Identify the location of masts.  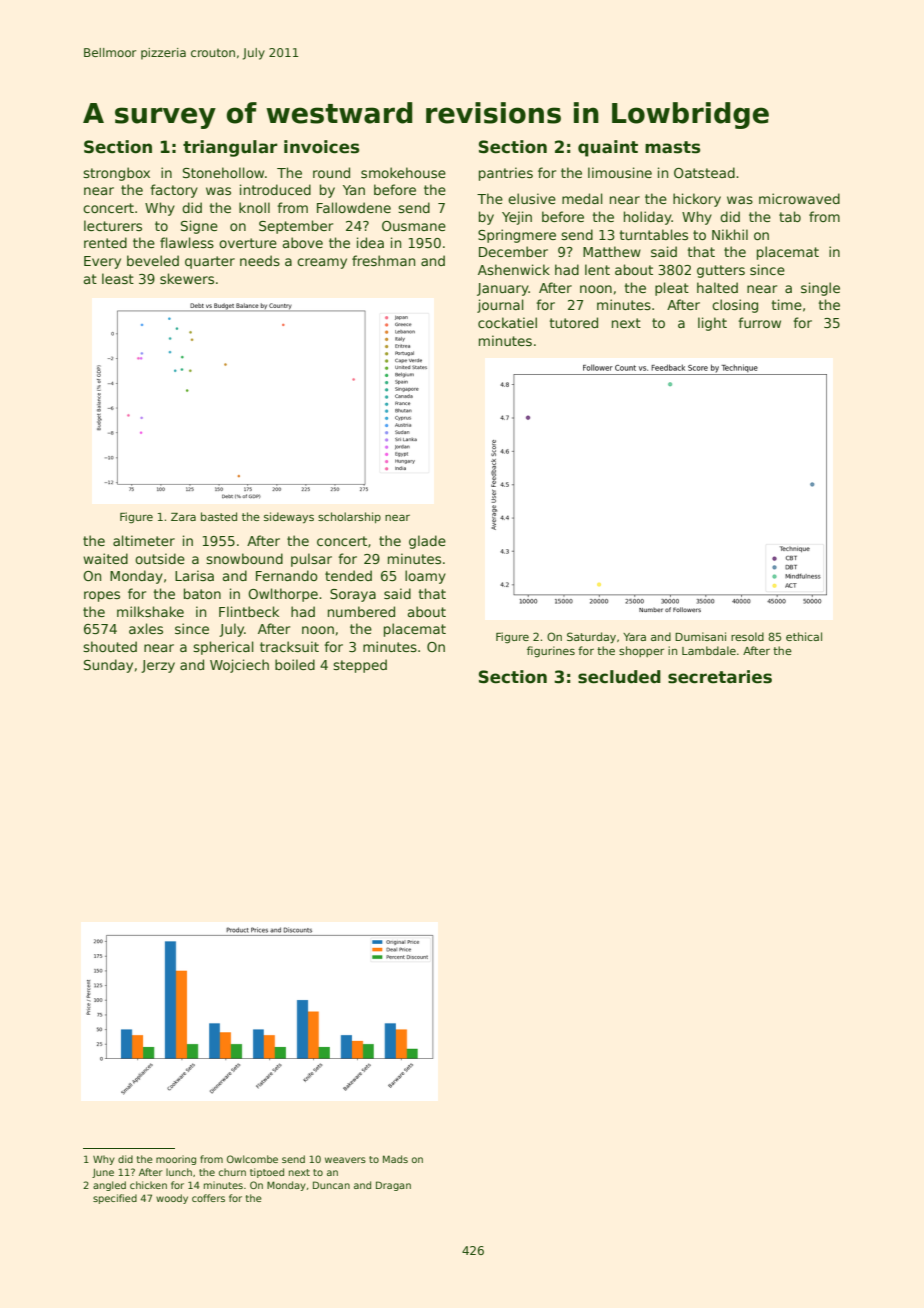
(672, 147).
